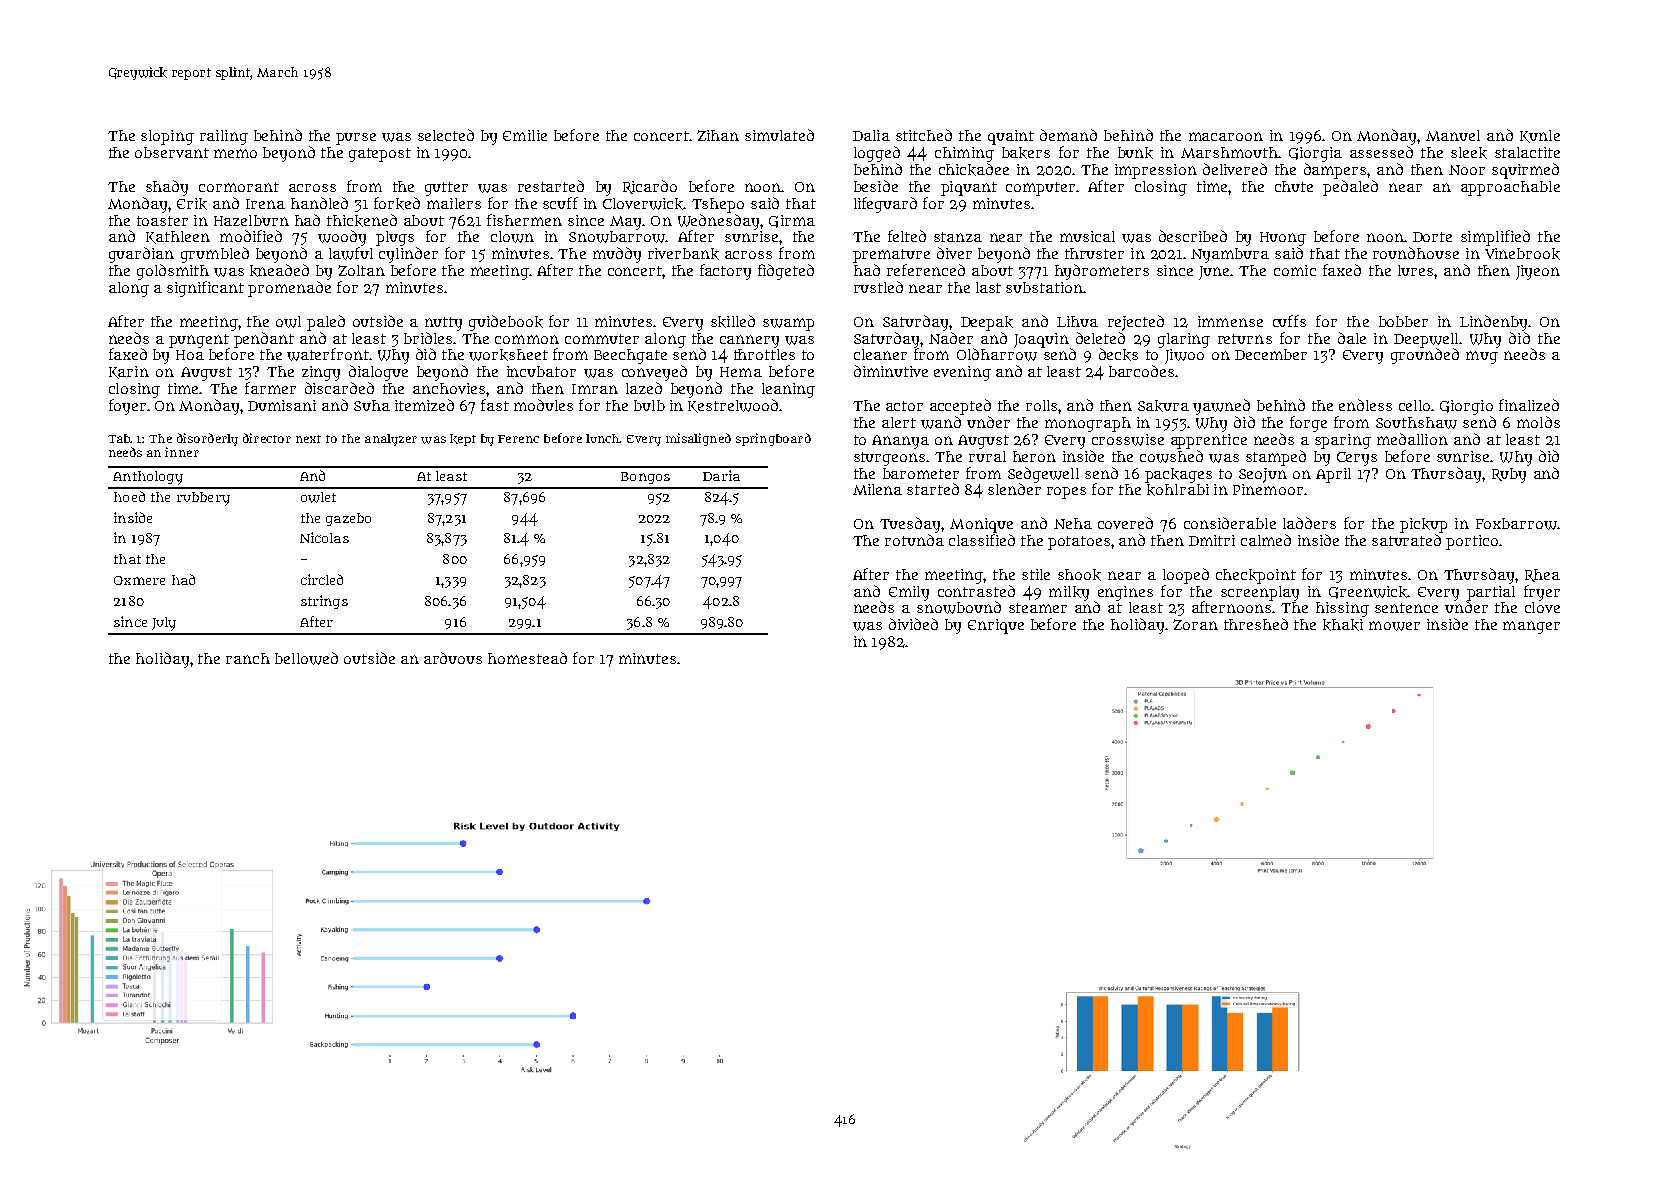  I want to click on stalactite, so click(1527, 152).
